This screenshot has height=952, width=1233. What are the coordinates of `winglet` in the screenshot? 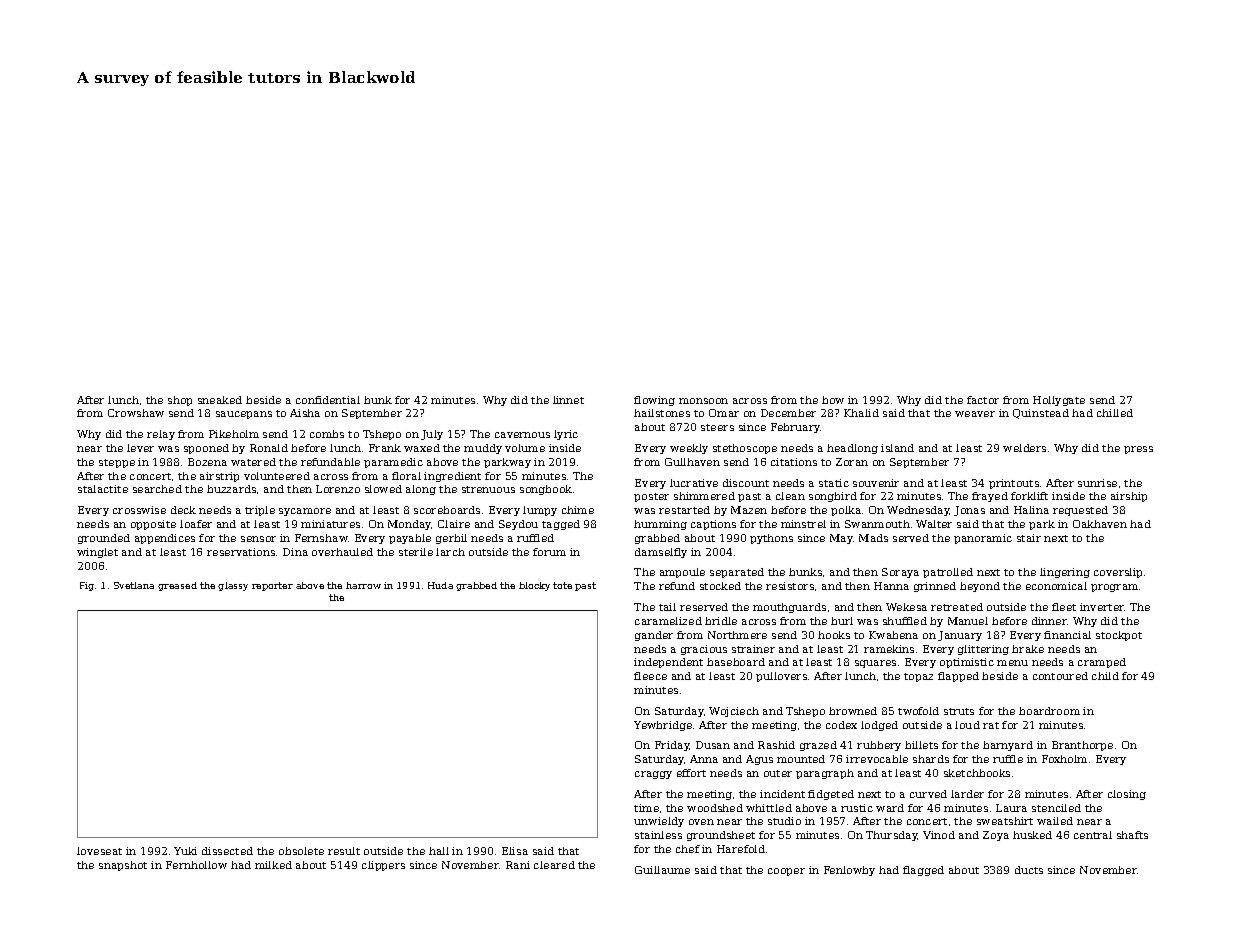 It's located at (97, 553).
